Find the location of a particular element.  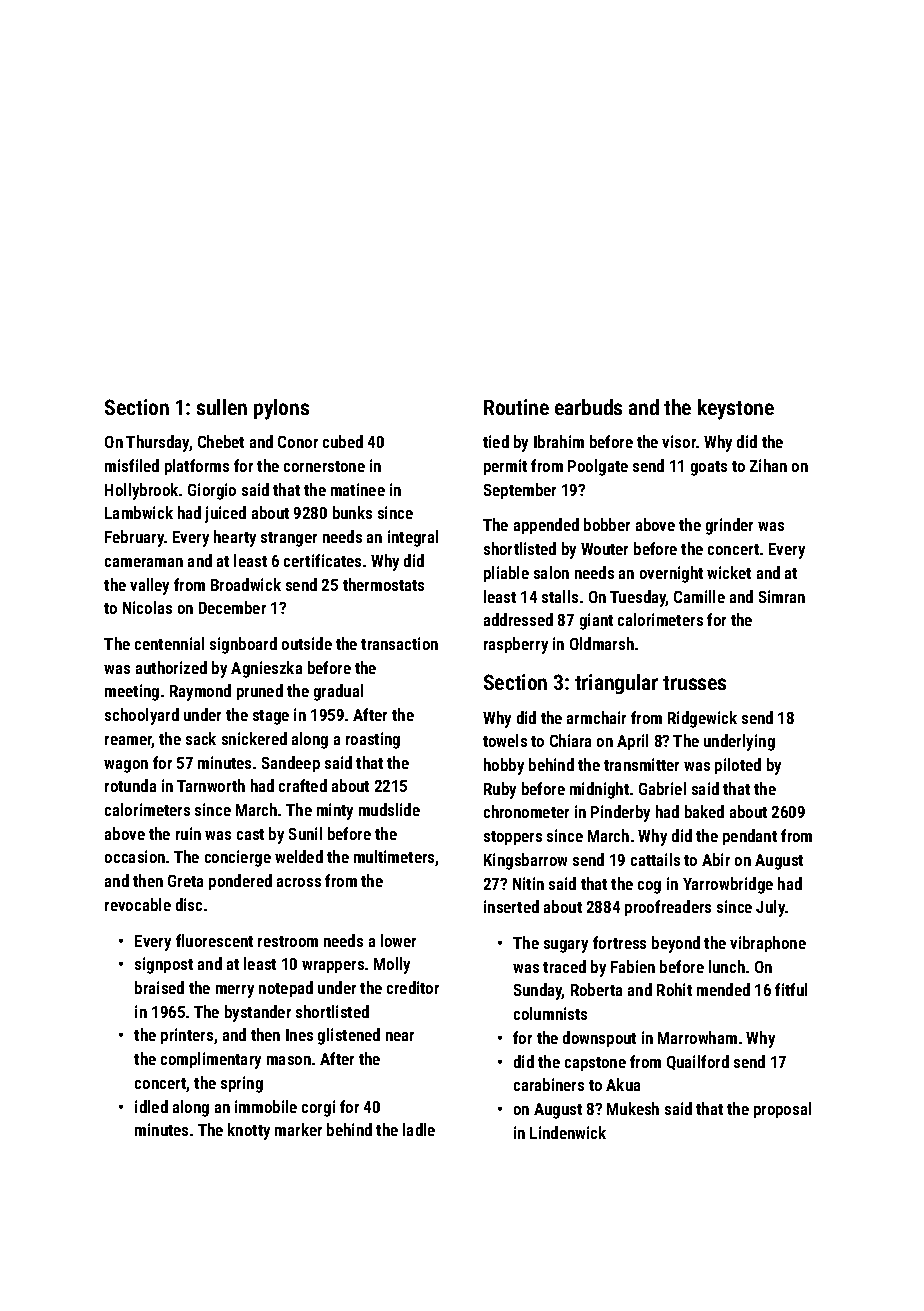

sullen is located at coordinates (222, 407).
